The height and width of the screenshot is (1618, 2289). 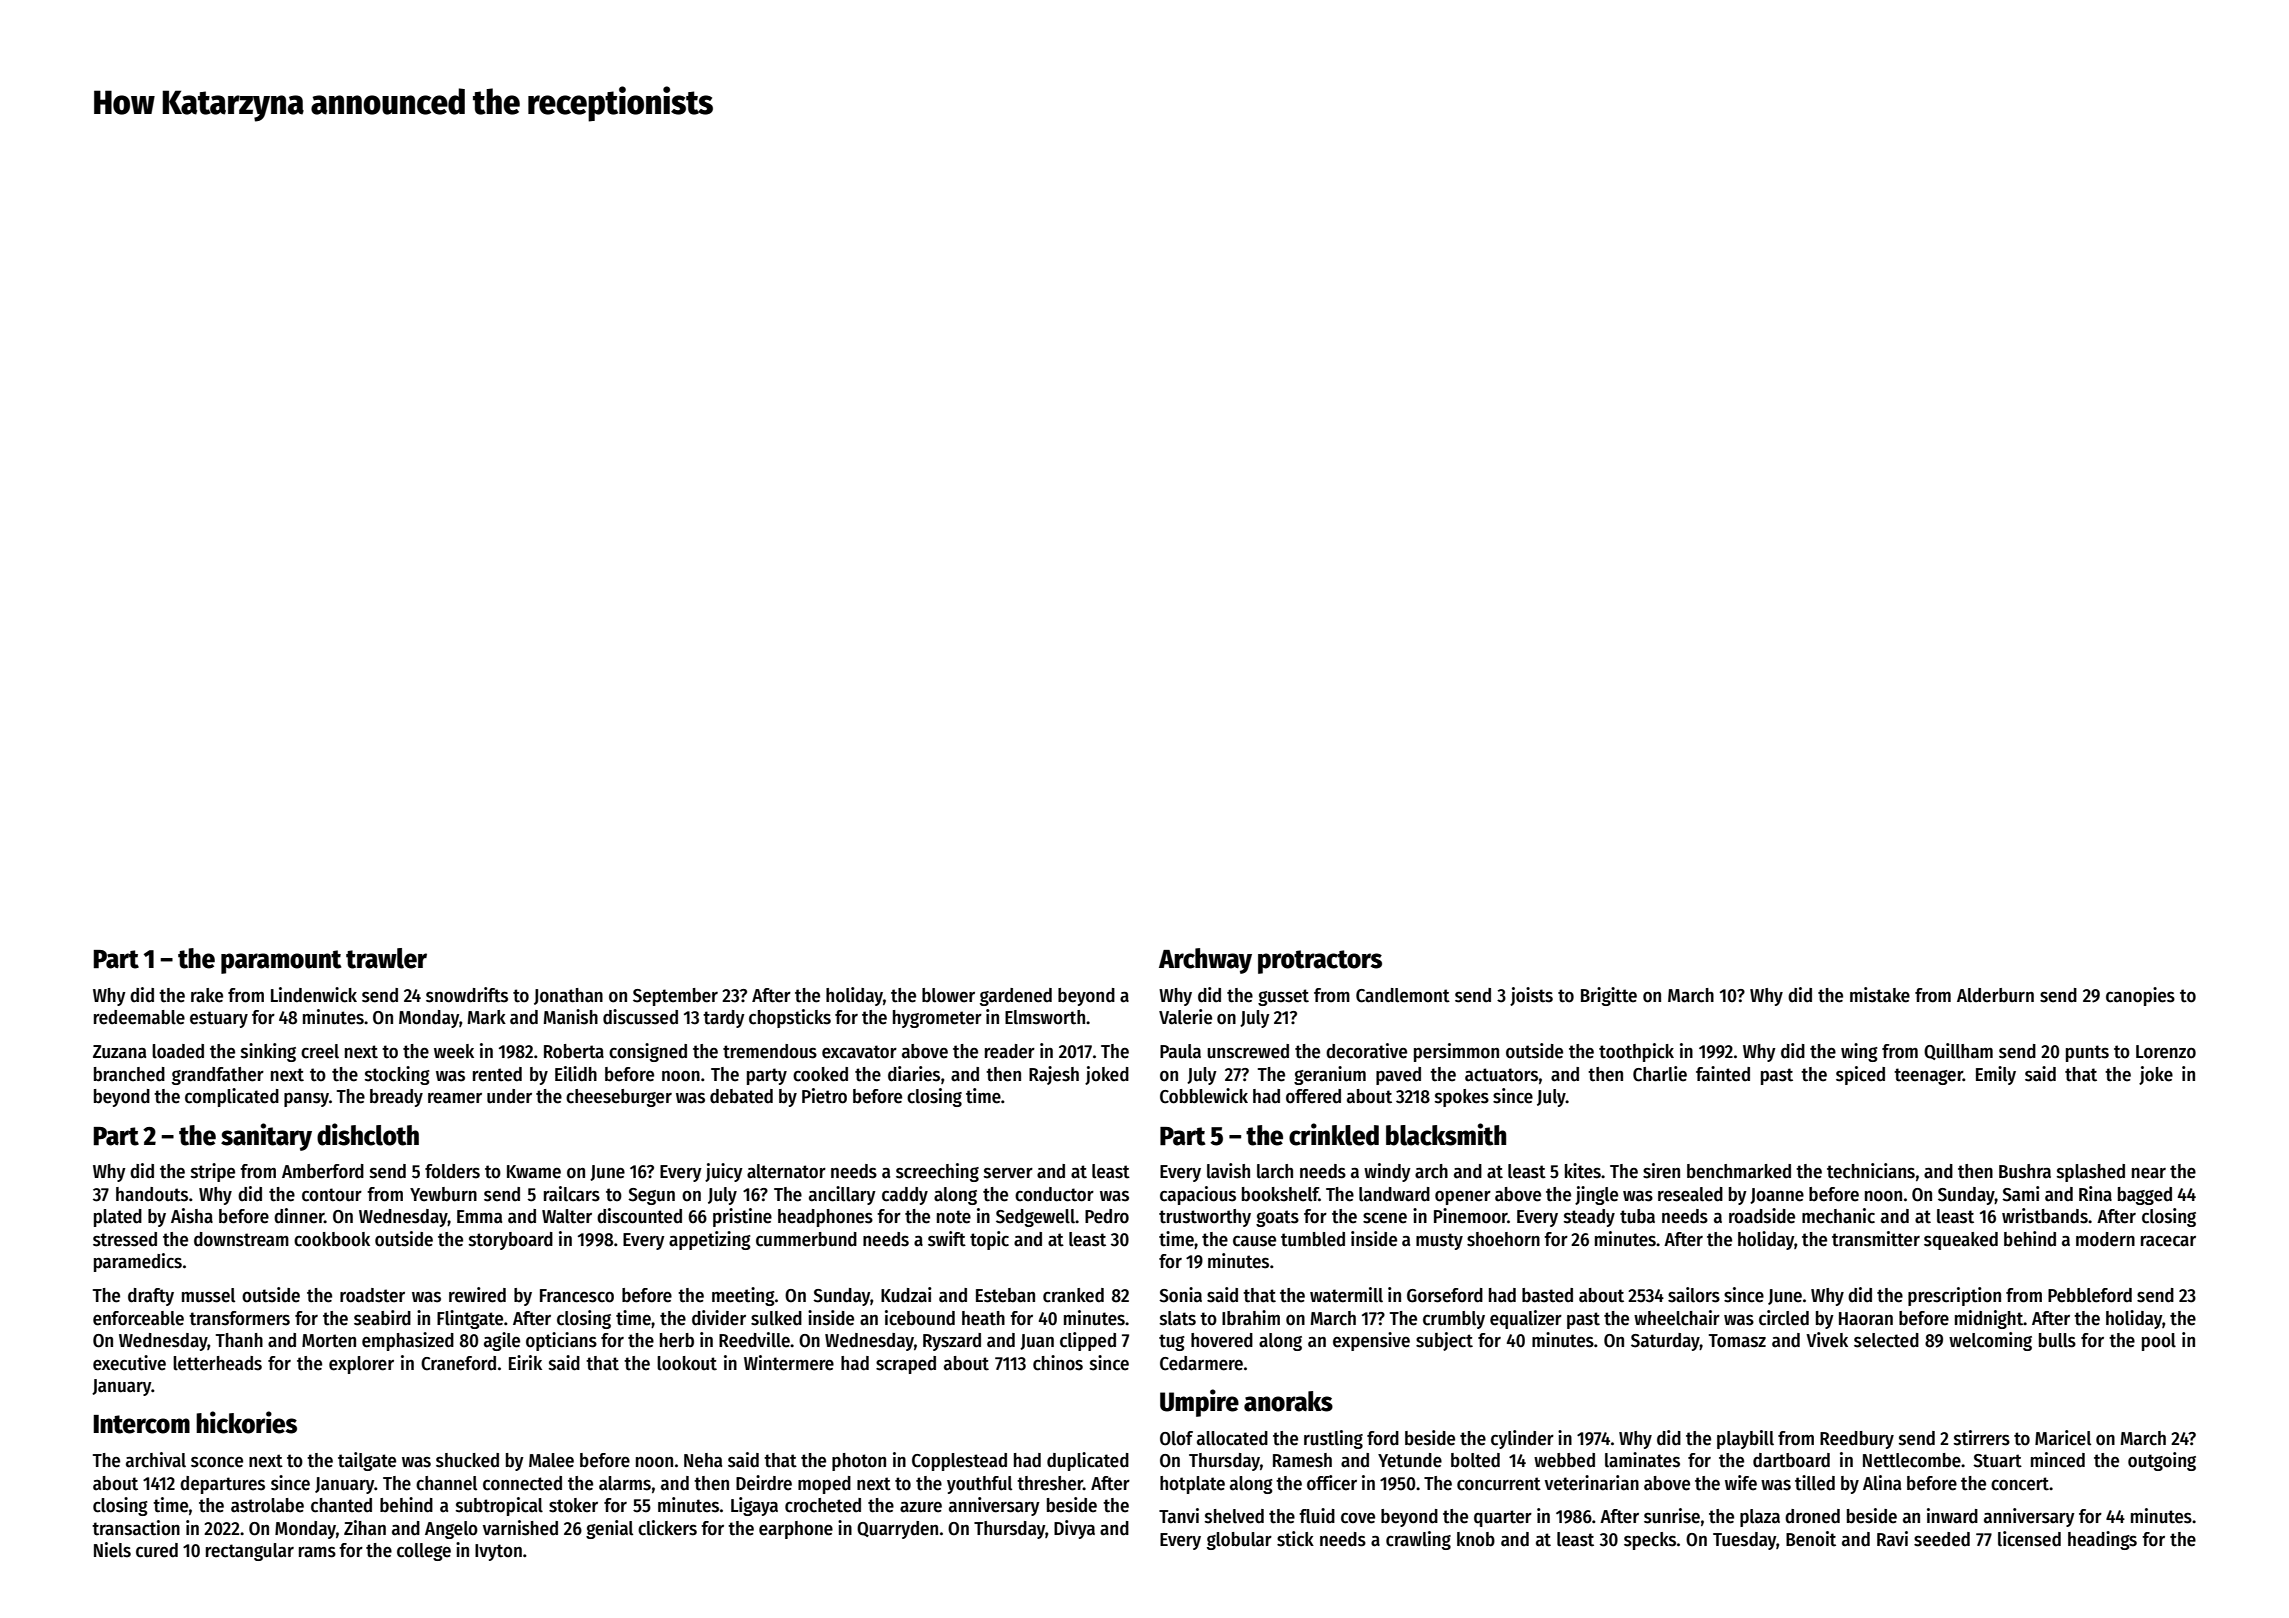 I want to click on protractors, so click(x=1320, y=962).
